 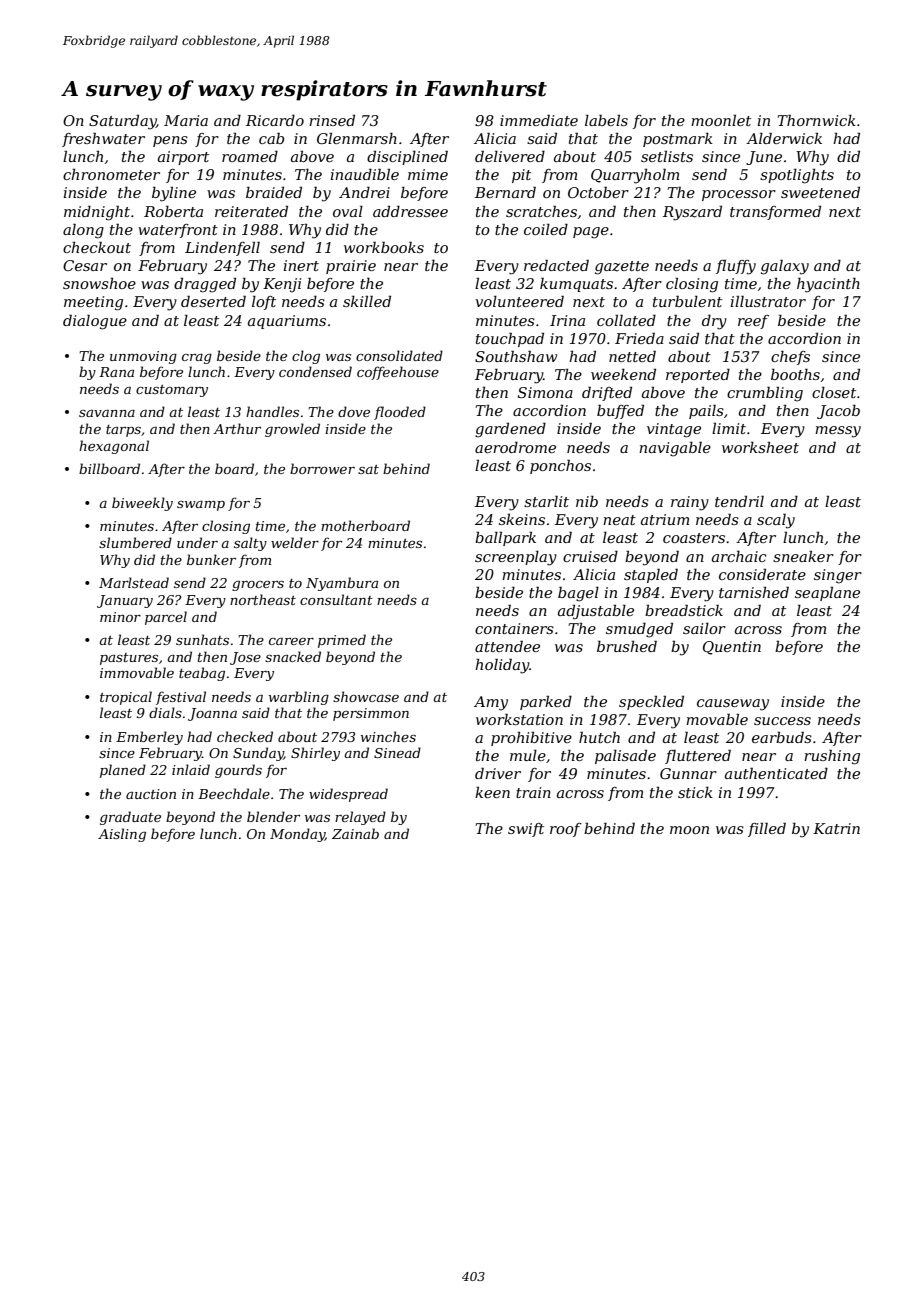 I want to click on clog, so click(x=306, y=357).
